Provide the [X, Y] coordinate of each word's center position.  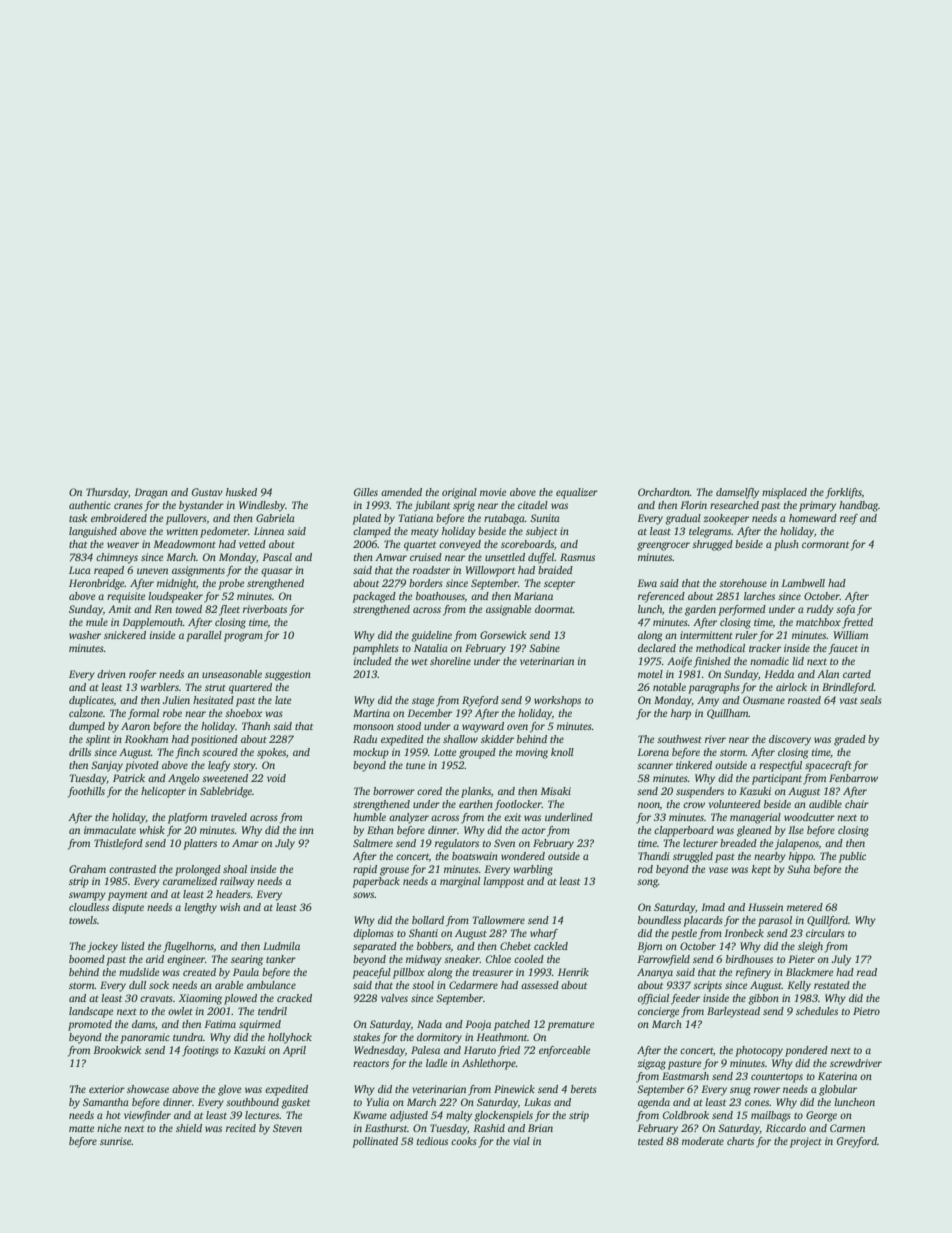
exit [512, 817]
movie [493, 492]
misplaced [784, 493]
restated [832, 985]
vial [521, 1141]
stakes [366, 1037]
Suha [798, 869]
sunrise [115, 1141]
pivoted [142, 766]
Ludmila [281, 946]
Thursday [107, 493]
